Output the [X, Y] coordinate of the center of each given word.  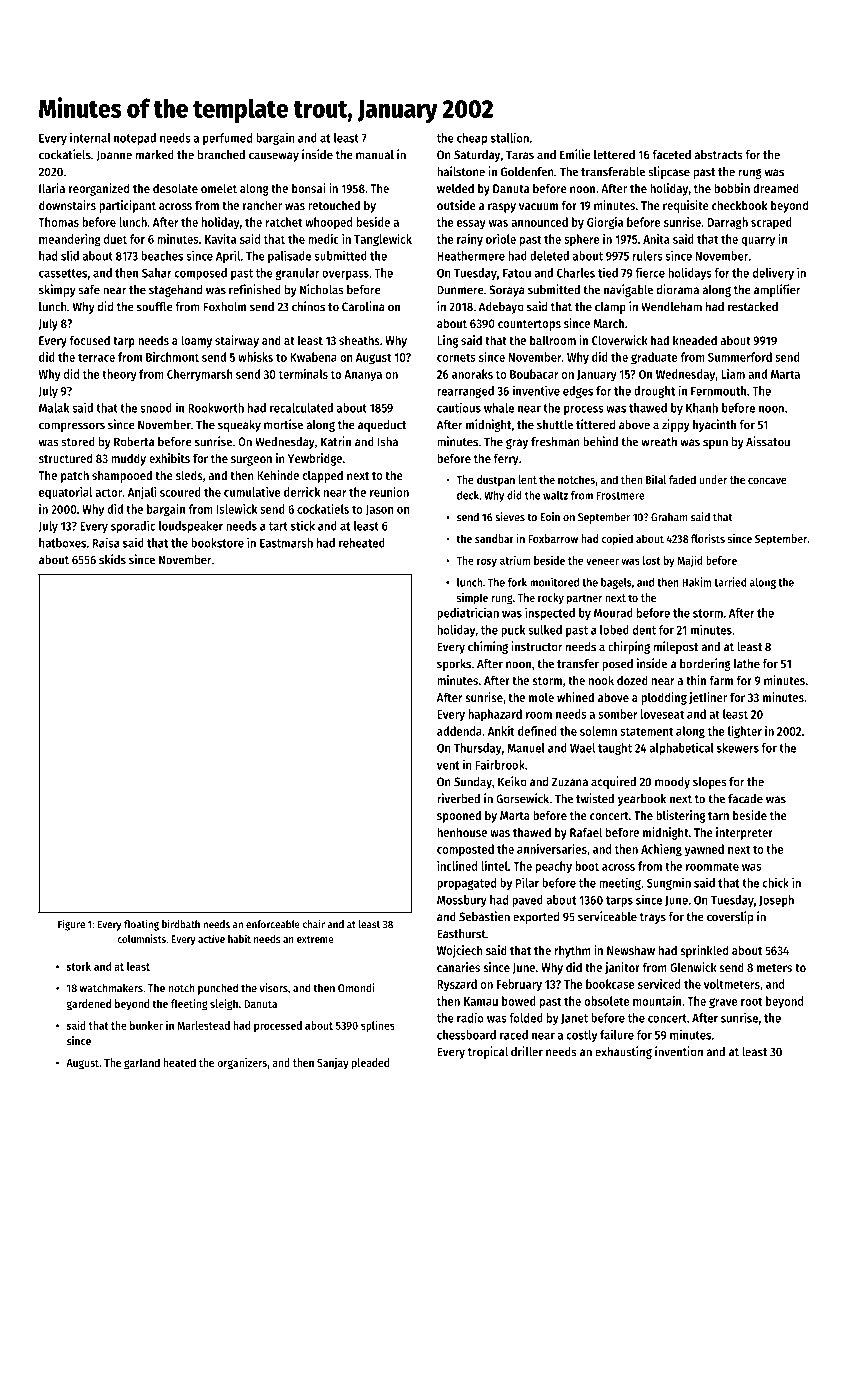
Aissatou [768, 441]
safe [89, 290]
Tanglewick [383, 240]
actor [108, 492]
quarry [758, 242]
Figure [71, 925]
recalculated [301, 408]
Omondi [356, 988]
